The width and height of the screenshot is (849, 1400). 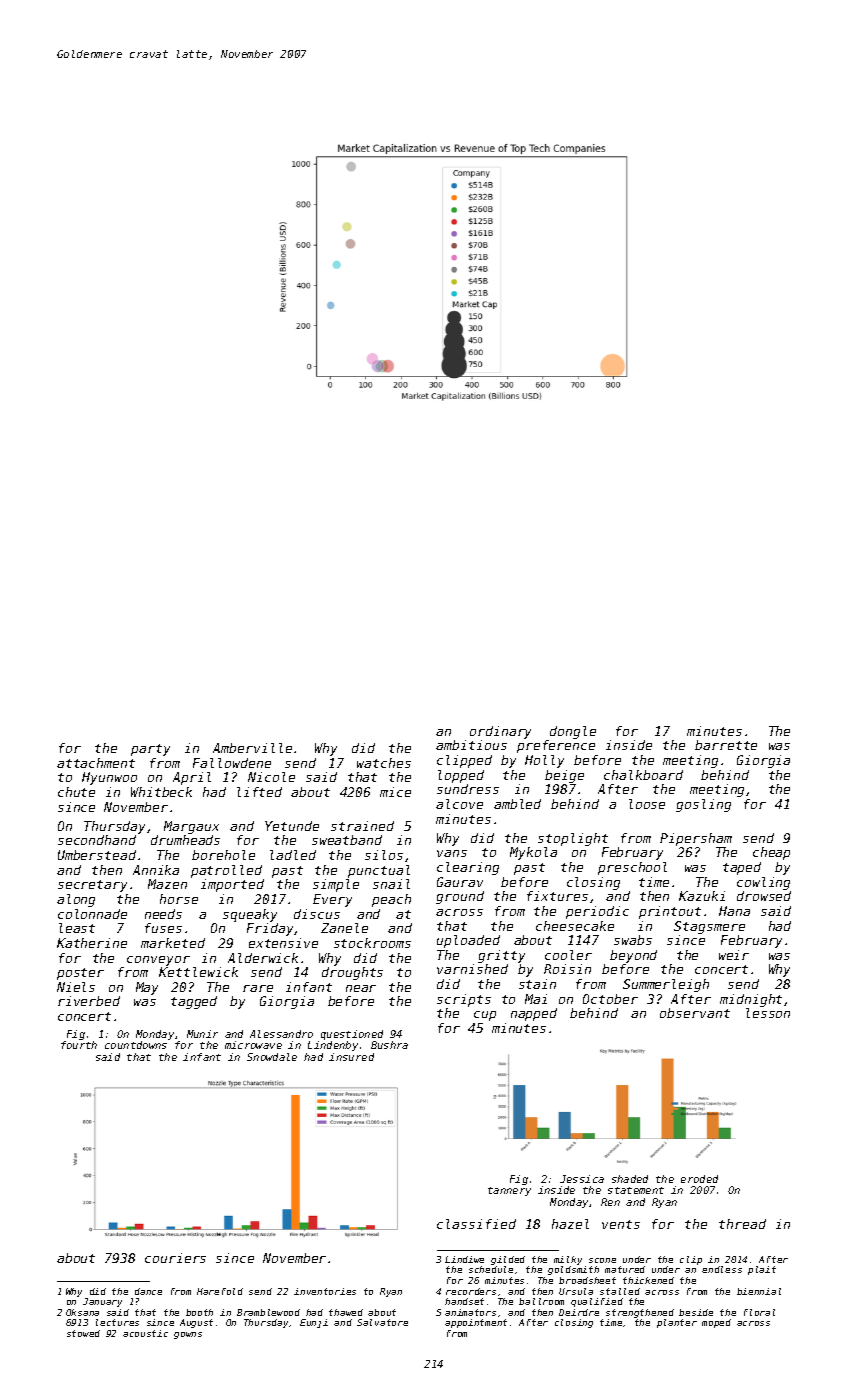 What do you see at coordinates (716, 1323) in the screenshot?
I see `moped` at bounding box center [716, 1323].
